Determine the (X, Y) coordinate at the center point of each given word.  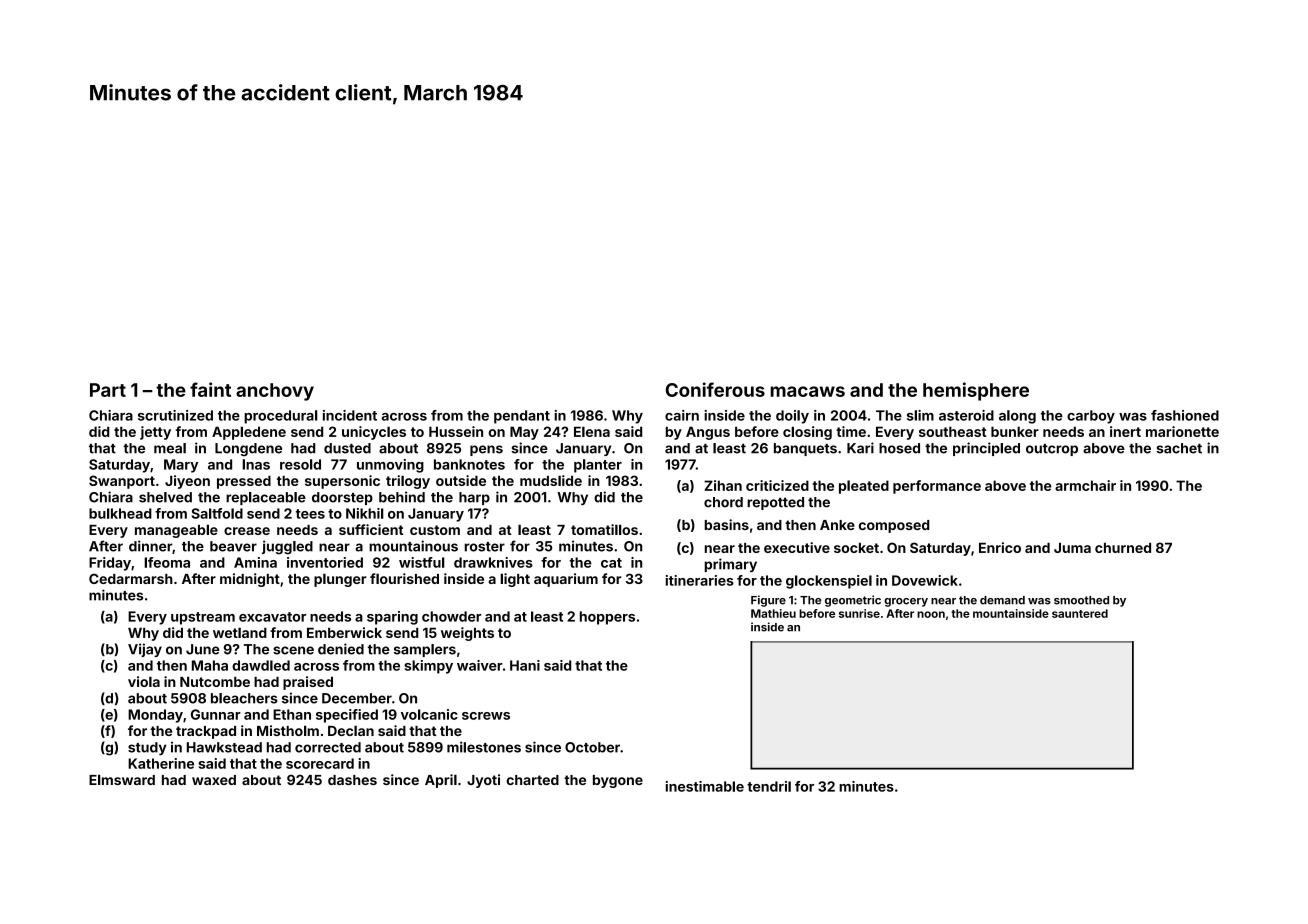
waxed (214, 780)
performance (937, 487)
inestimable (705, 786)
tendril (769, 786)
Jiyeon (187, 482)
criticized (777, 485)
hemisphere (976, 391)
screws (486, 716)
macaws (808, 391)
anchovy (275, 392)
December (357, 698)
